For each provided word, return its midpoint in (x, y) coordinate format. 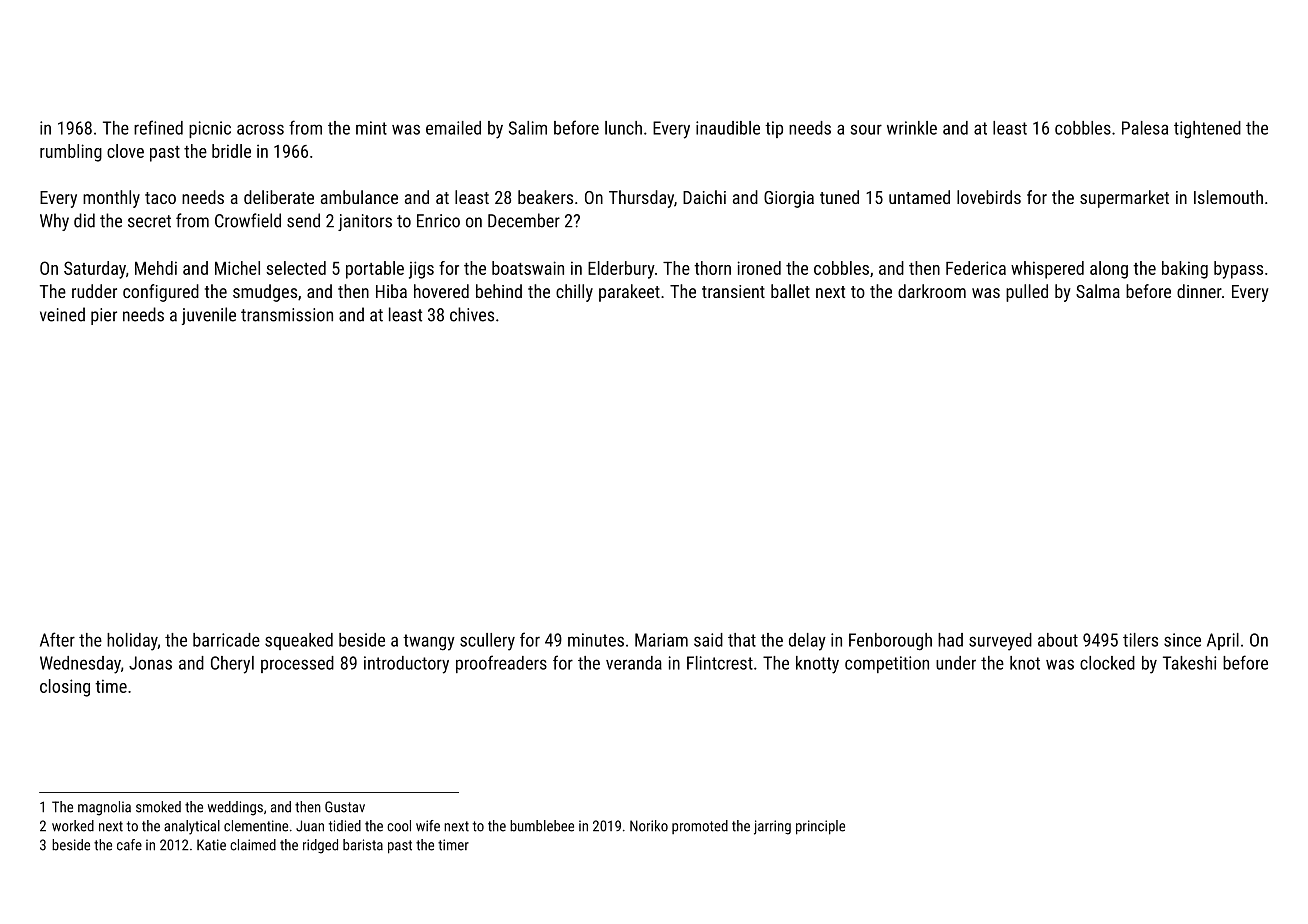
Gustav (345, 807)
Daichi (704, 197)
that (742, 640)
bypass (1238, 270)
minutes (596, 640)
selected (296, 268)
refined (158, 127)
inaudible (728, 128)
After (57, 639)
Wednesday (80, 665)
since (1182, 640)
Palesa (1145, 128)
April (1223, 641)
